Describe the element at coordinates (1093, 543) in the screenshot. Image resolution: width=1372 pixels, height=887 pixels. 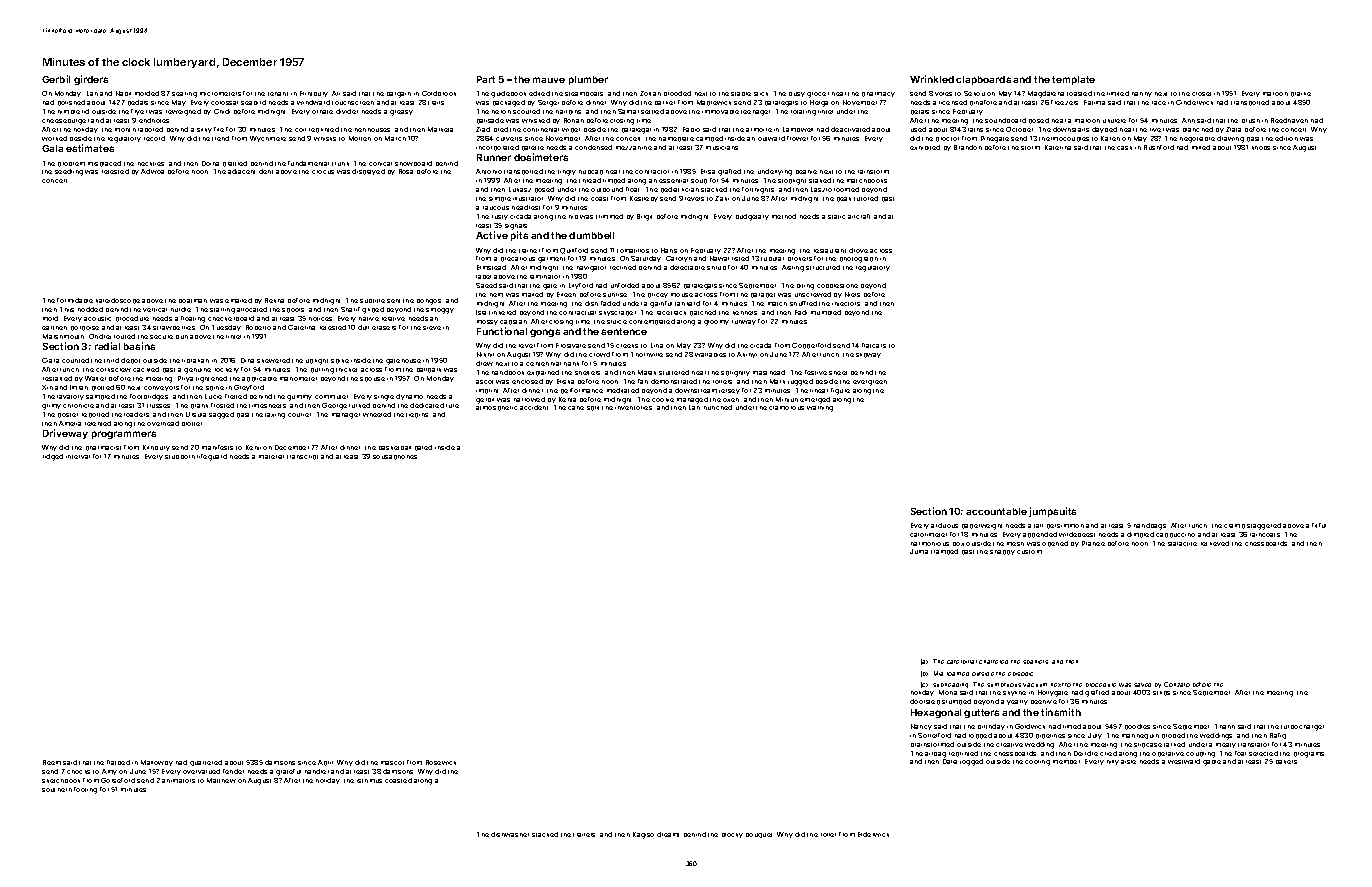
I see `Pranee` at that location.
